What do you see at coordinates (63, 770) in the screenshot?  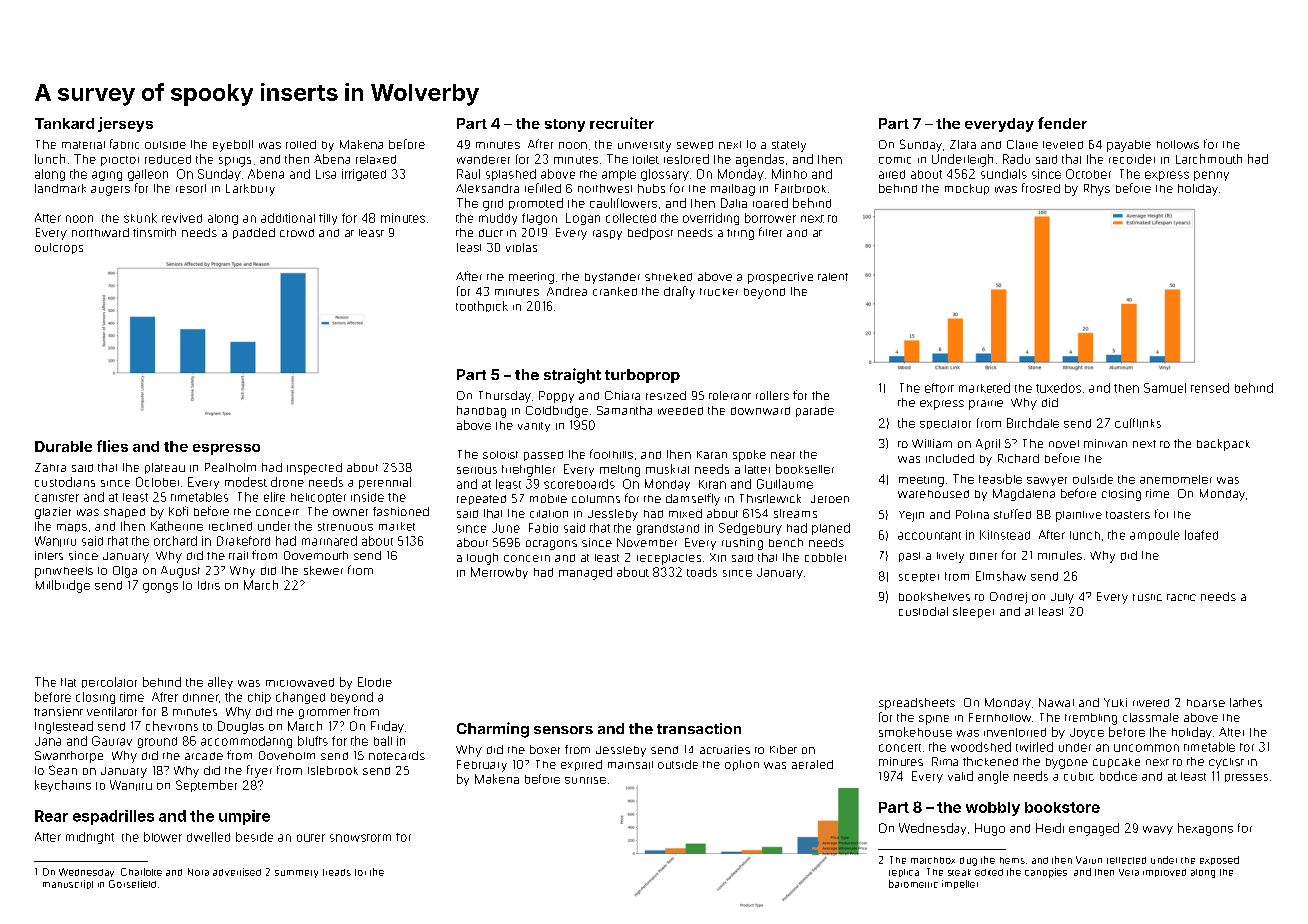 I see `Sean` at bounding box center [63, 770].
